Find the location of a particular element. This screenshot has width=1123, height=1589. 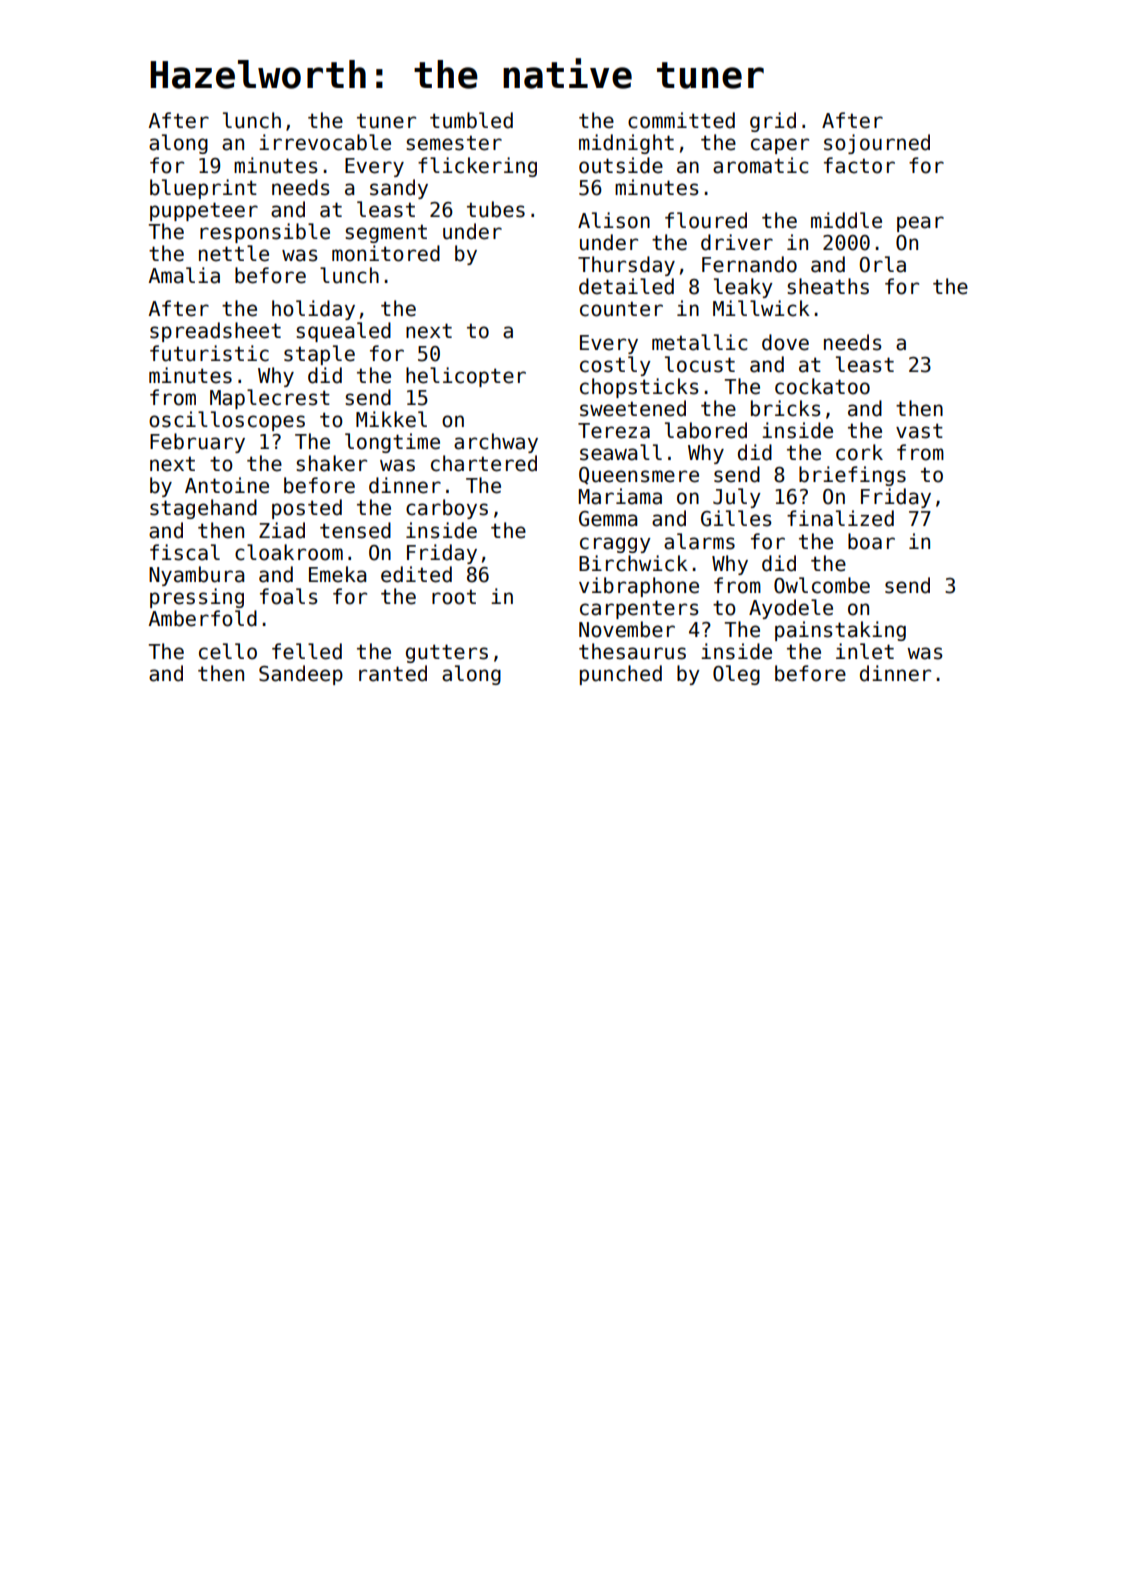

February is located at coordinates (197, 443).
